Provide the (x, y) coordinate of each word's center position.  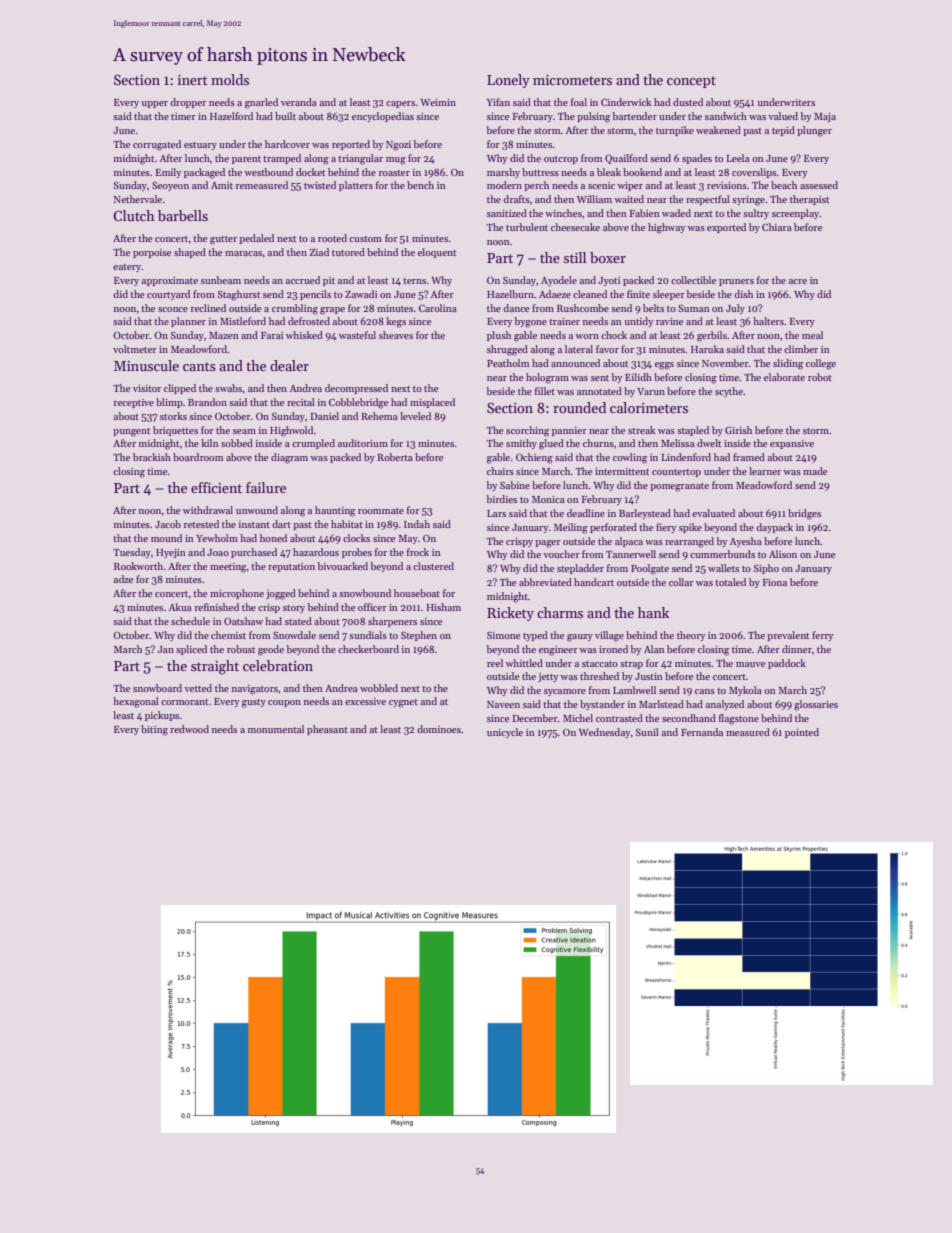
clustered (433, 566)
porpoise (152, 253)
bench (420, 185)
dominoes (439, 729)
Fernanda (702, 732)
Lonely (508, 81)
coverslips (754, 173)
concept (691, 82)
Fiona (775, 582)
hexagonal (136, 702)
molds (230, 79)
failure (266, 487)
